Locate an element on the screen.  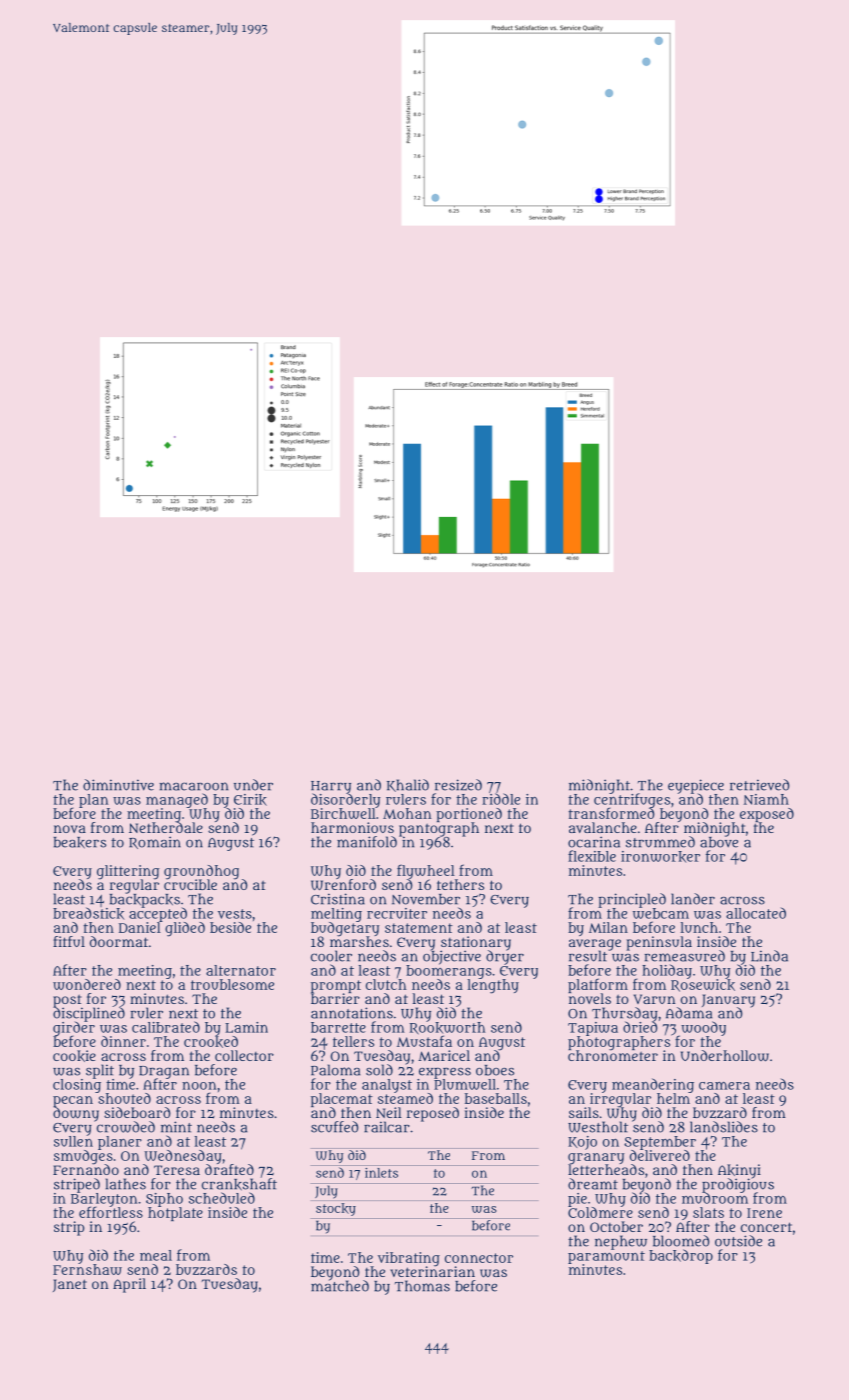
backdrop is located at coordinates (681, 1256).
